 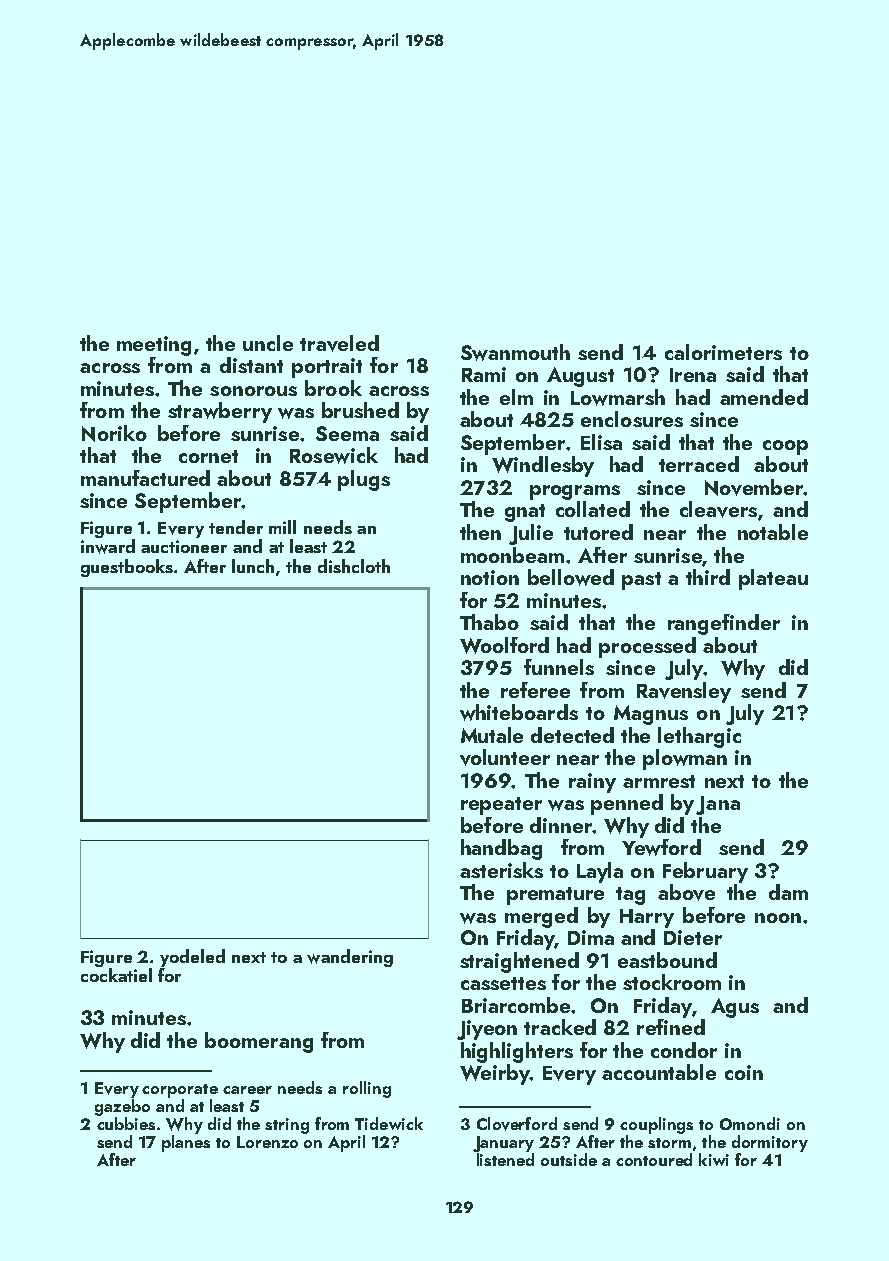 I want to click on rangefinder, so click(x=724, y=624).
